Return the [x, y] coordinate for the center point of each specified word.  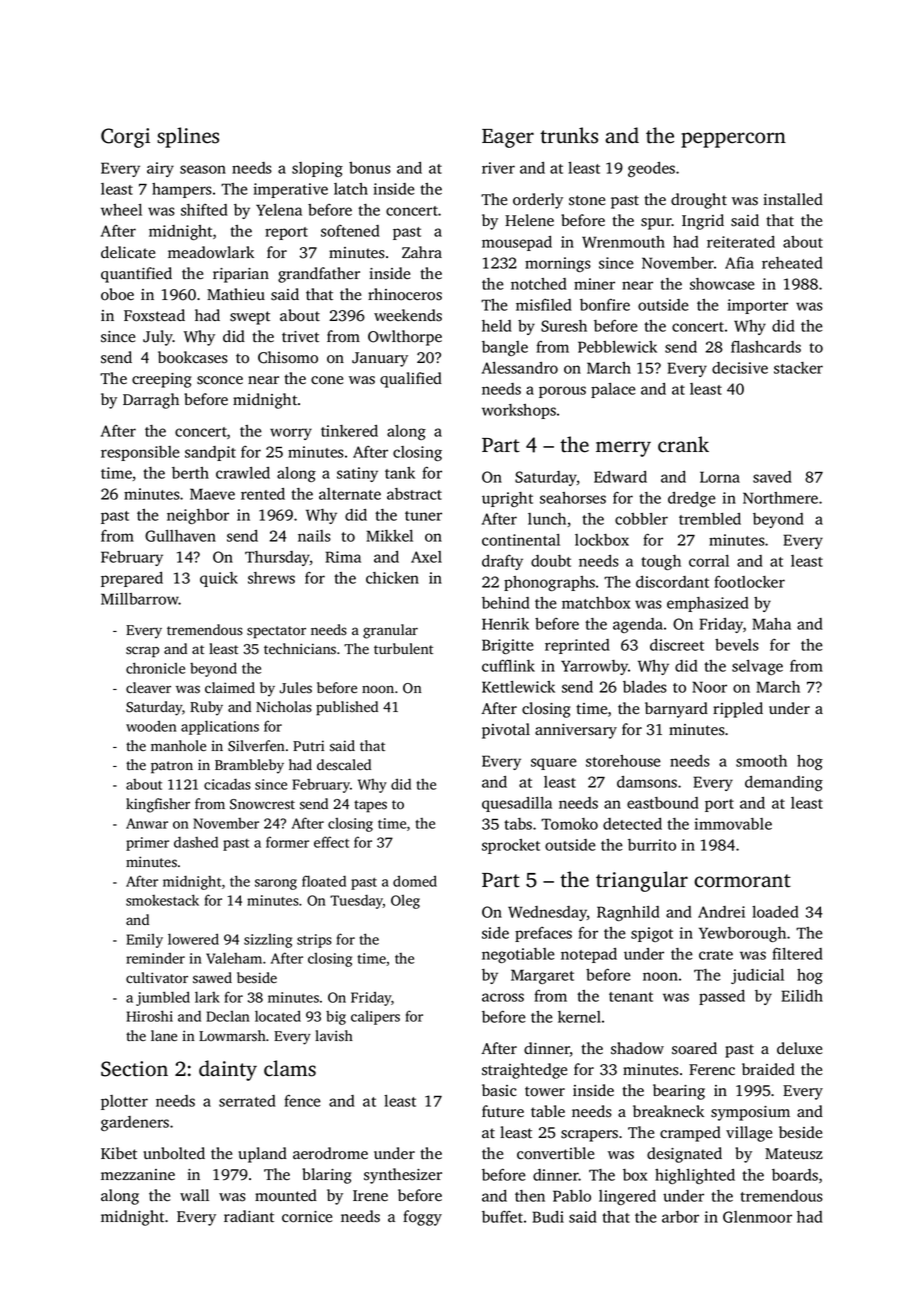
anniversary [576, 731]
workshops [519, 411]
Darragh [151, 401]
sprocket [511, 846]
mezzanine [138, 1174]
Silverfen [256, 746]
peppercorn [733, 140]
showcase [722, 284]
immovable [733, 824]
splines [188, 137]
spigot [652, 934]
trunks [569, 135]
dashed [196, 842]
